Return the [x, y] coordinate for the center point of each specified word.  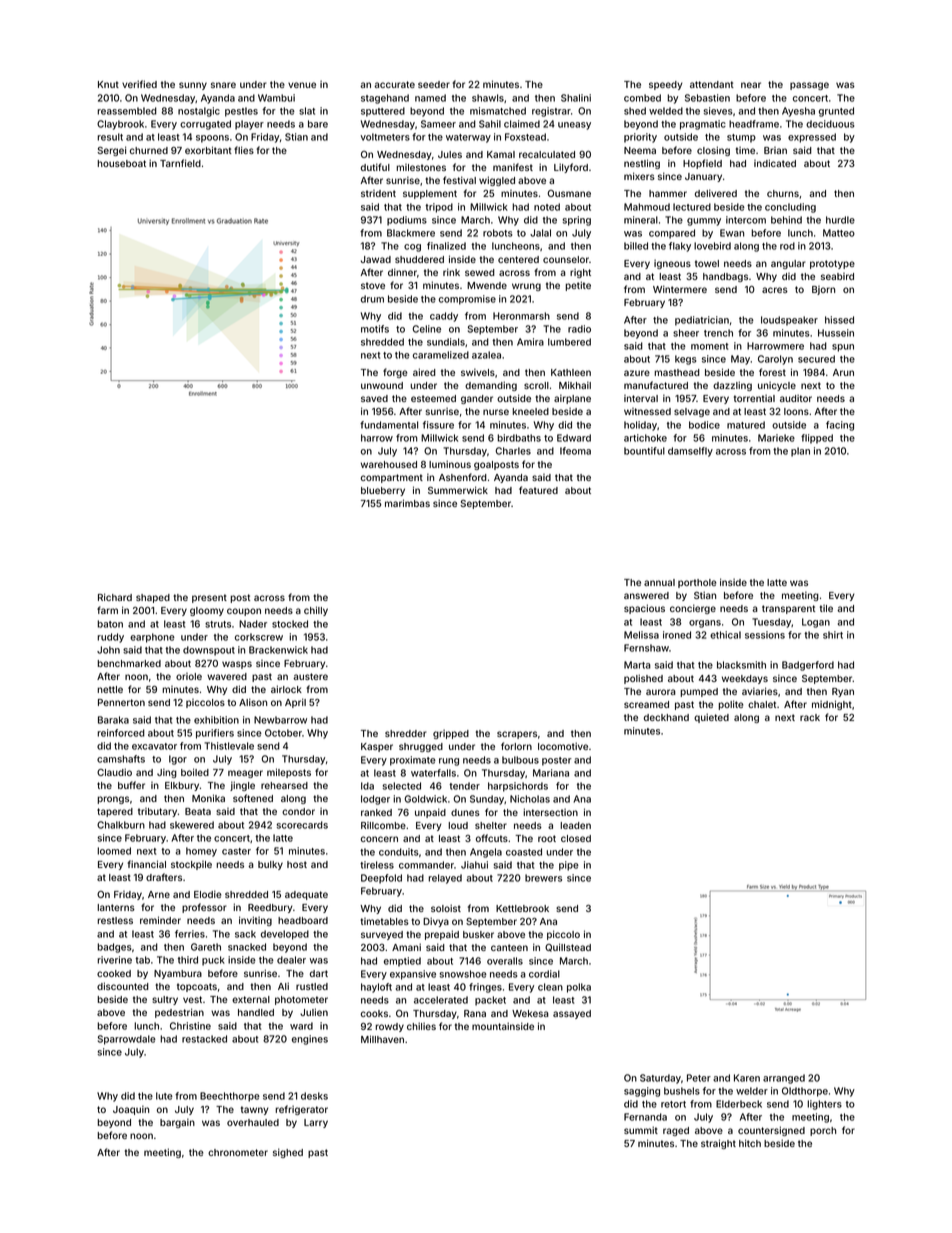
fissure [438, 425]
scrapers [517, 735]
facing [840, 426]
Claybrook [120, 125]
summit [641, 1130]
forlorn [516, 746]
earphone [152, 638]
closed [576, 838]
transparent [788, 609]
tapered [115, 812]
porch [823, 1131]
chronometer [238, 1152]
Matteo [839, 233]
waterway [468, 138]
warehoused [389, 464]
